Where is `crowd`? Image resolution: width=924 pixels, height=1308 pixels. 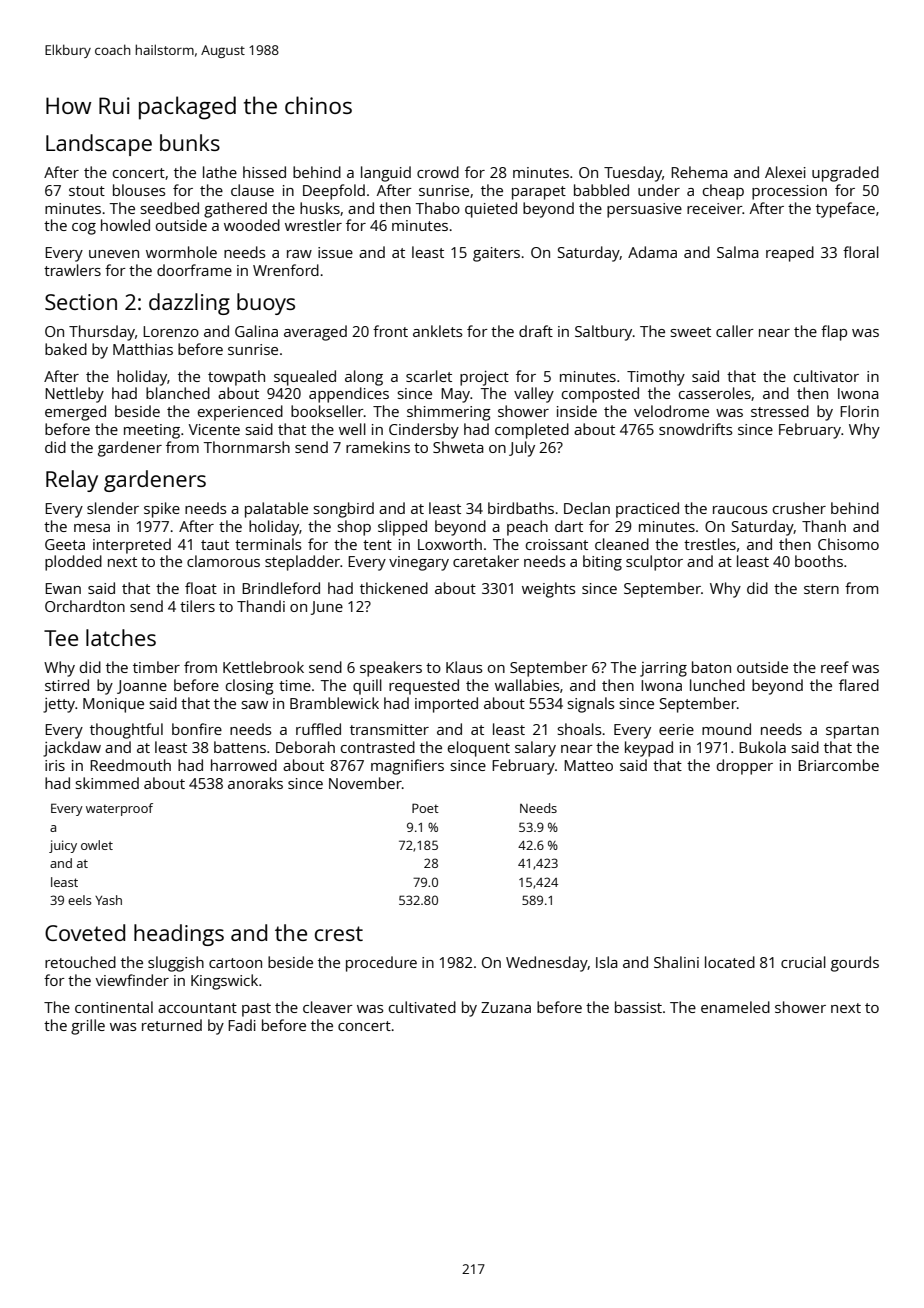
crowd is located at coordinates (438, 172).
